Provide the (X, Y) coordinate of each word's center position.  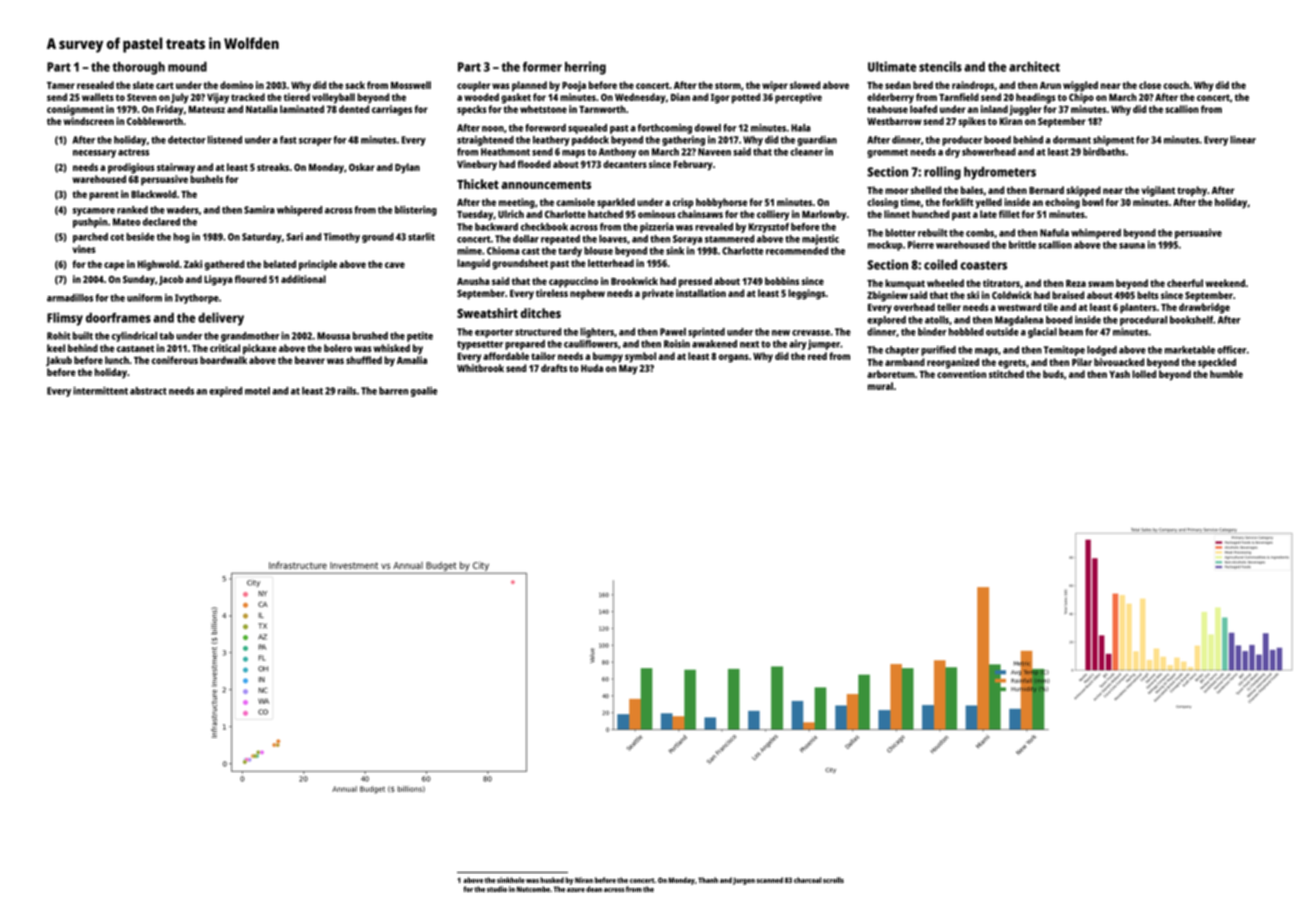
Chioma (503, 251)
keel (56, 348)
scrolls (833, 880)
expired (225, 392)
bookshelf (1191, 320)
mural (880, 386)
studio (497, 889)
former (542, 67)
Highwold (158, 265)
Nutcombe (533, 889)
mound (187, 67)
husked (552, 880)
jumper (824, 345)
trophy (1192, 191)
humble (1226, 374)
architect (1034, 66)
